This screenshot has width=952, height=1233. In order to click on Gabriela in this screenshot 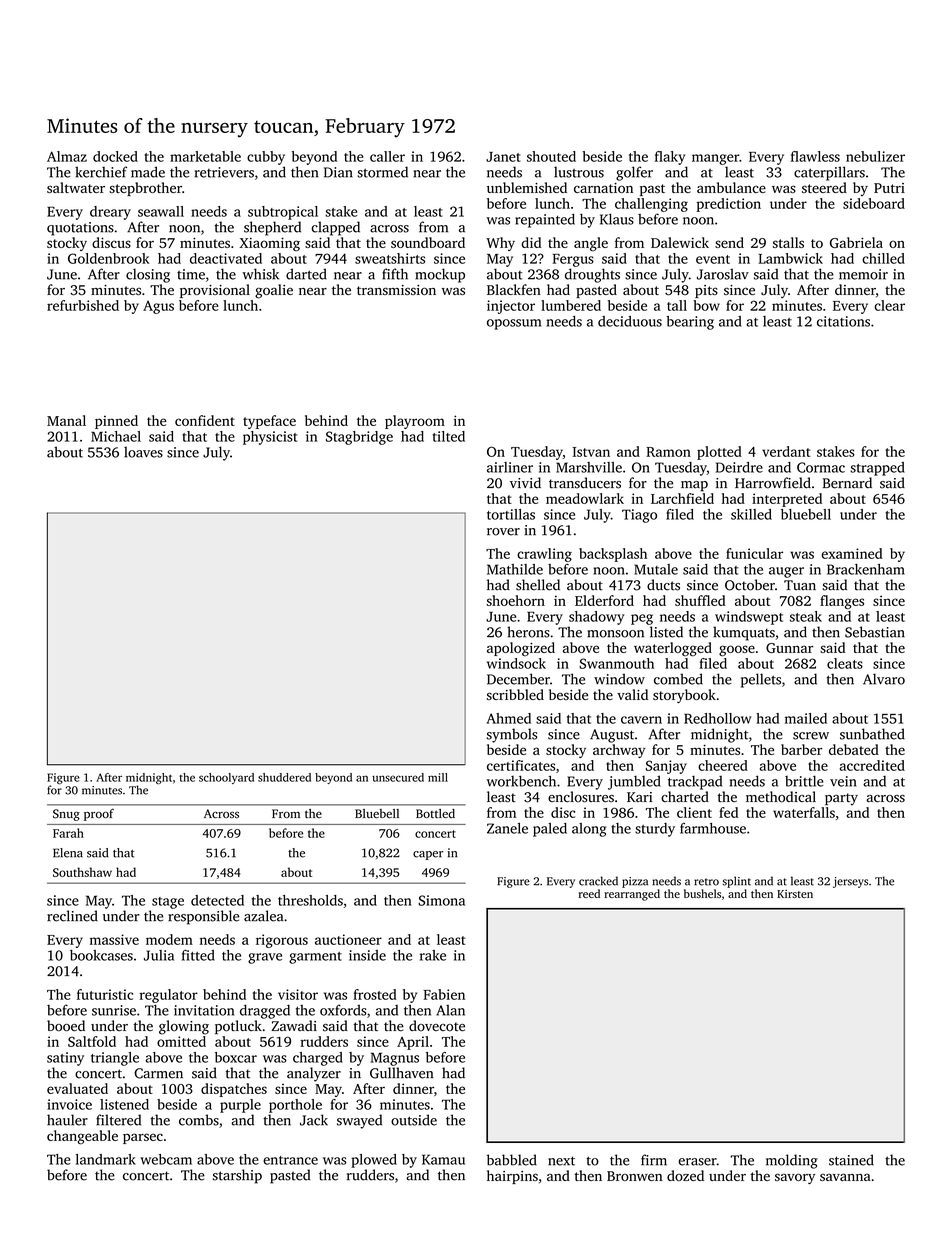, I will do `click(856, 242)`.
